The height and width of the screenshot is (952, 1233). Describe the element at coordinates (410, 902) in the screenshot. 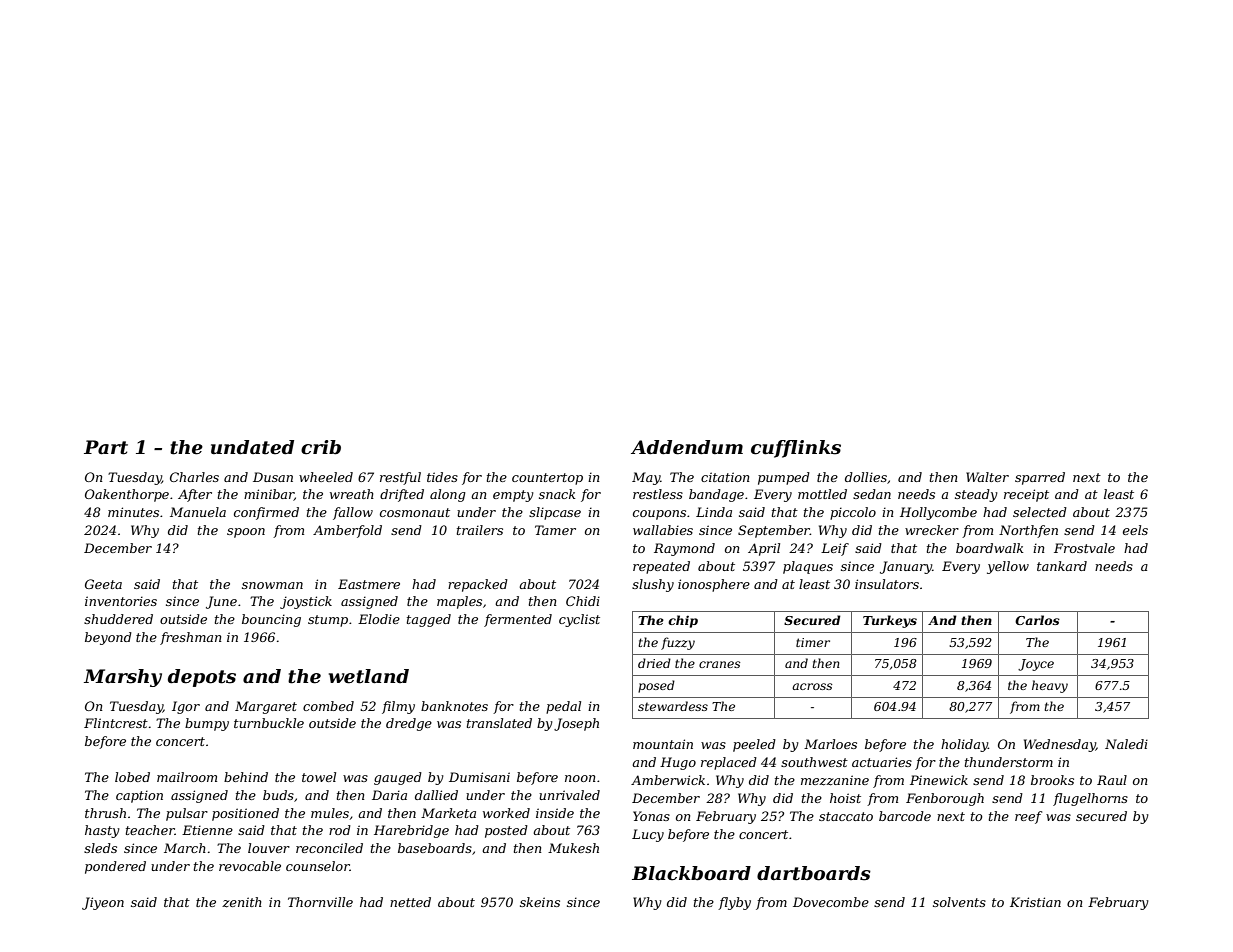

I see `netted` at that location.
